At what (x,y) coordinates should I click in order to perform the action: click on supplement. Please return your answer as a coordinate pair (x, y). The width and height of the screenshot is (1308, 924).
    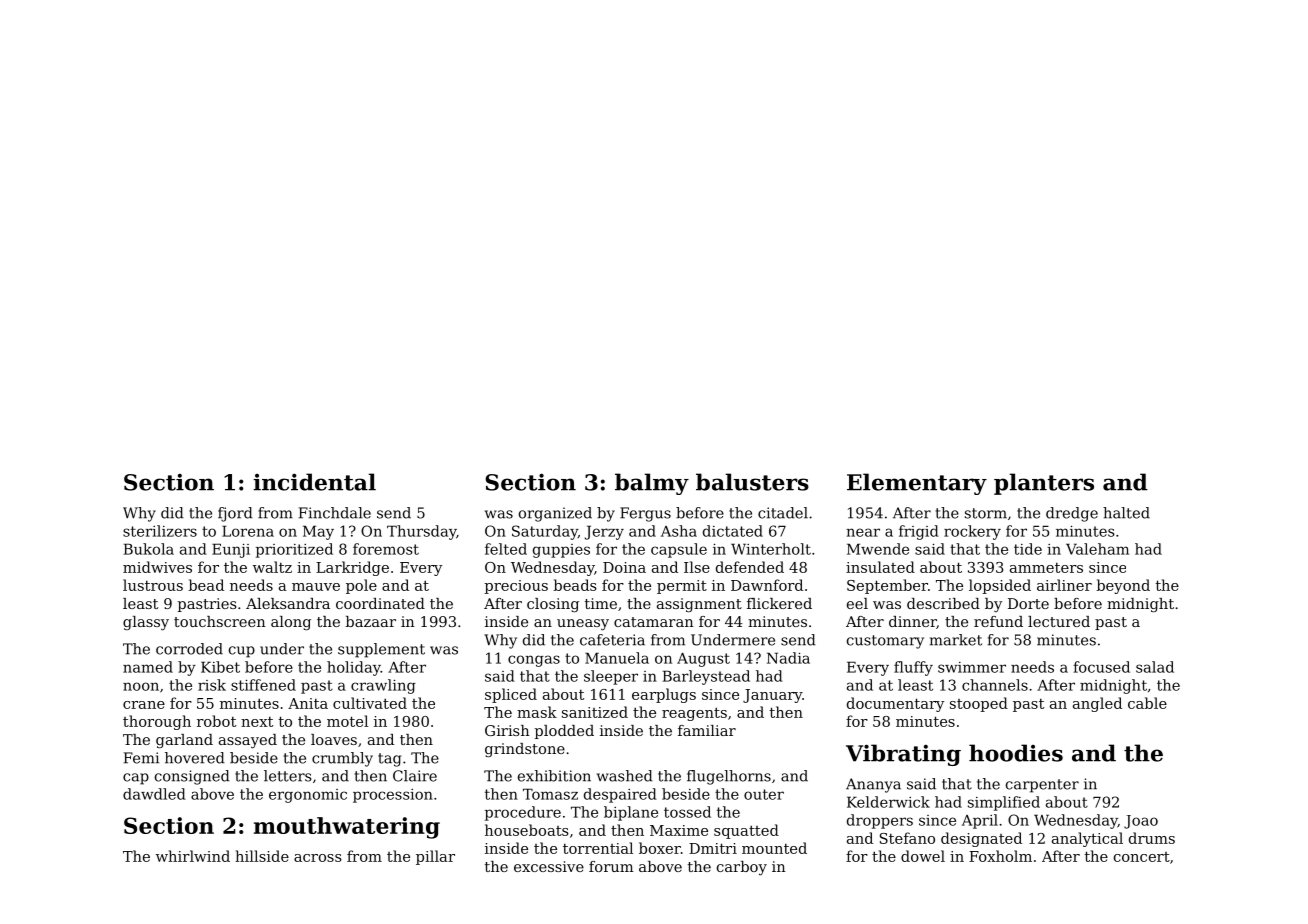
    Looking at the image, I should click on (381, 650).
